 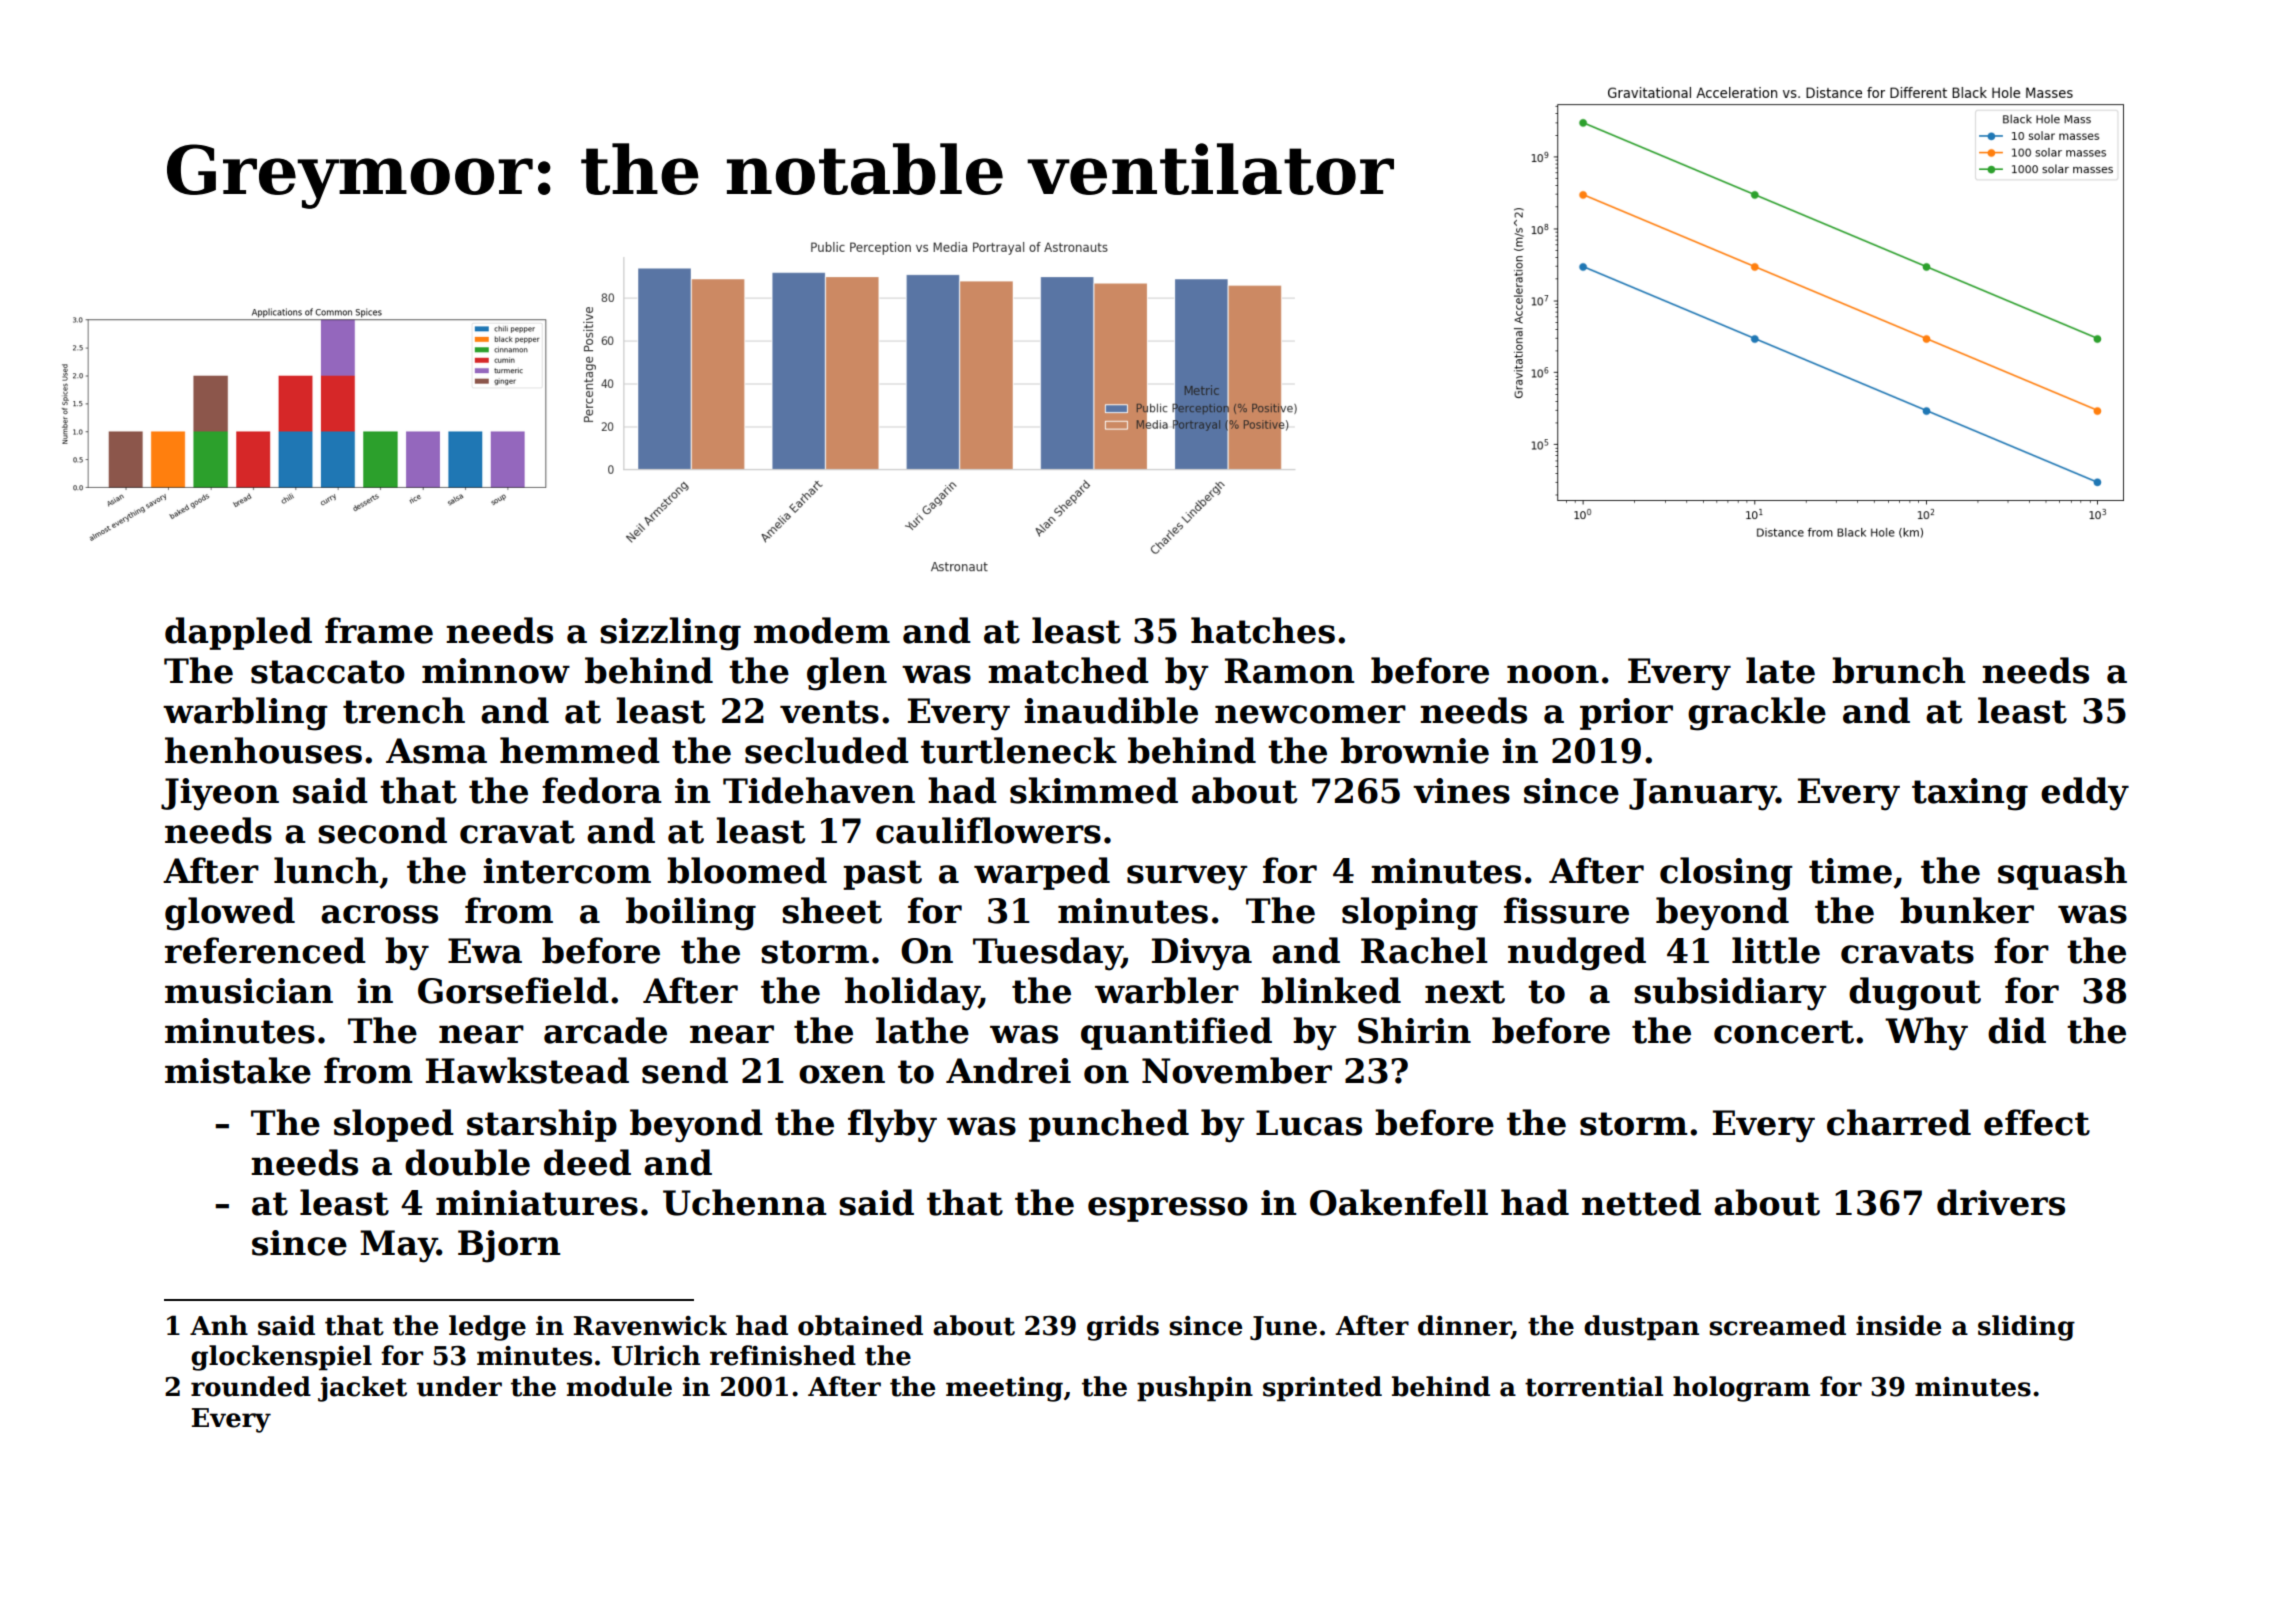 What do you see at coordinates (496, 671) in the screenshot?
I see `minnow` at bounding box center [496, 671].
